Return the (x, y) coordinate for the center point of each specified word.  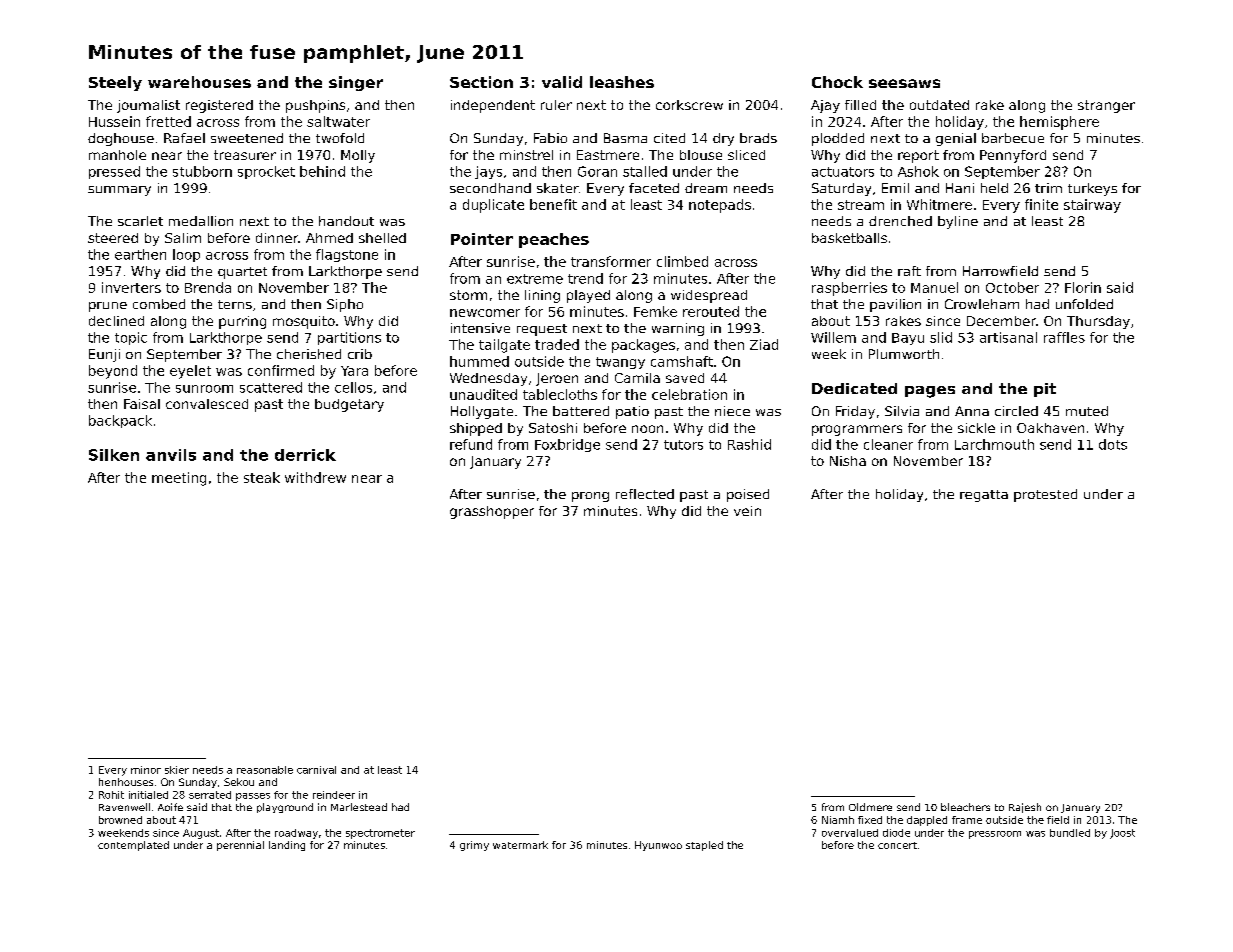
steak (262, 477)
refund (471, 444)
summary (119, 191)
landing (287, 846)
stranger (1106, 106)
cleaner (888, 444)
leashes (622, 82)
